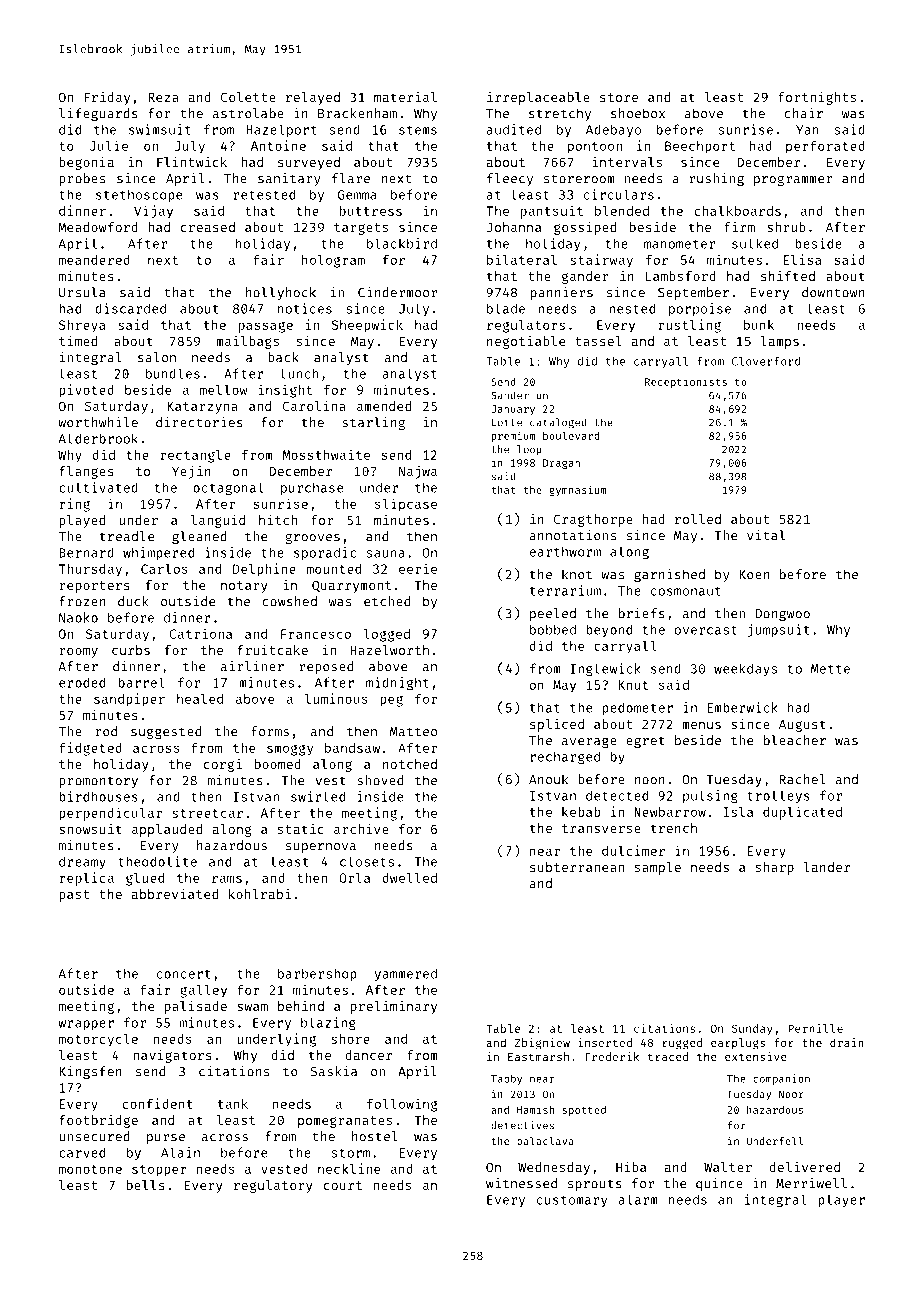 This screenshot has height=1314, width=924. Describe the element at coordinates (510, 179) in the screenshot. I see `fleecy` at that location.
